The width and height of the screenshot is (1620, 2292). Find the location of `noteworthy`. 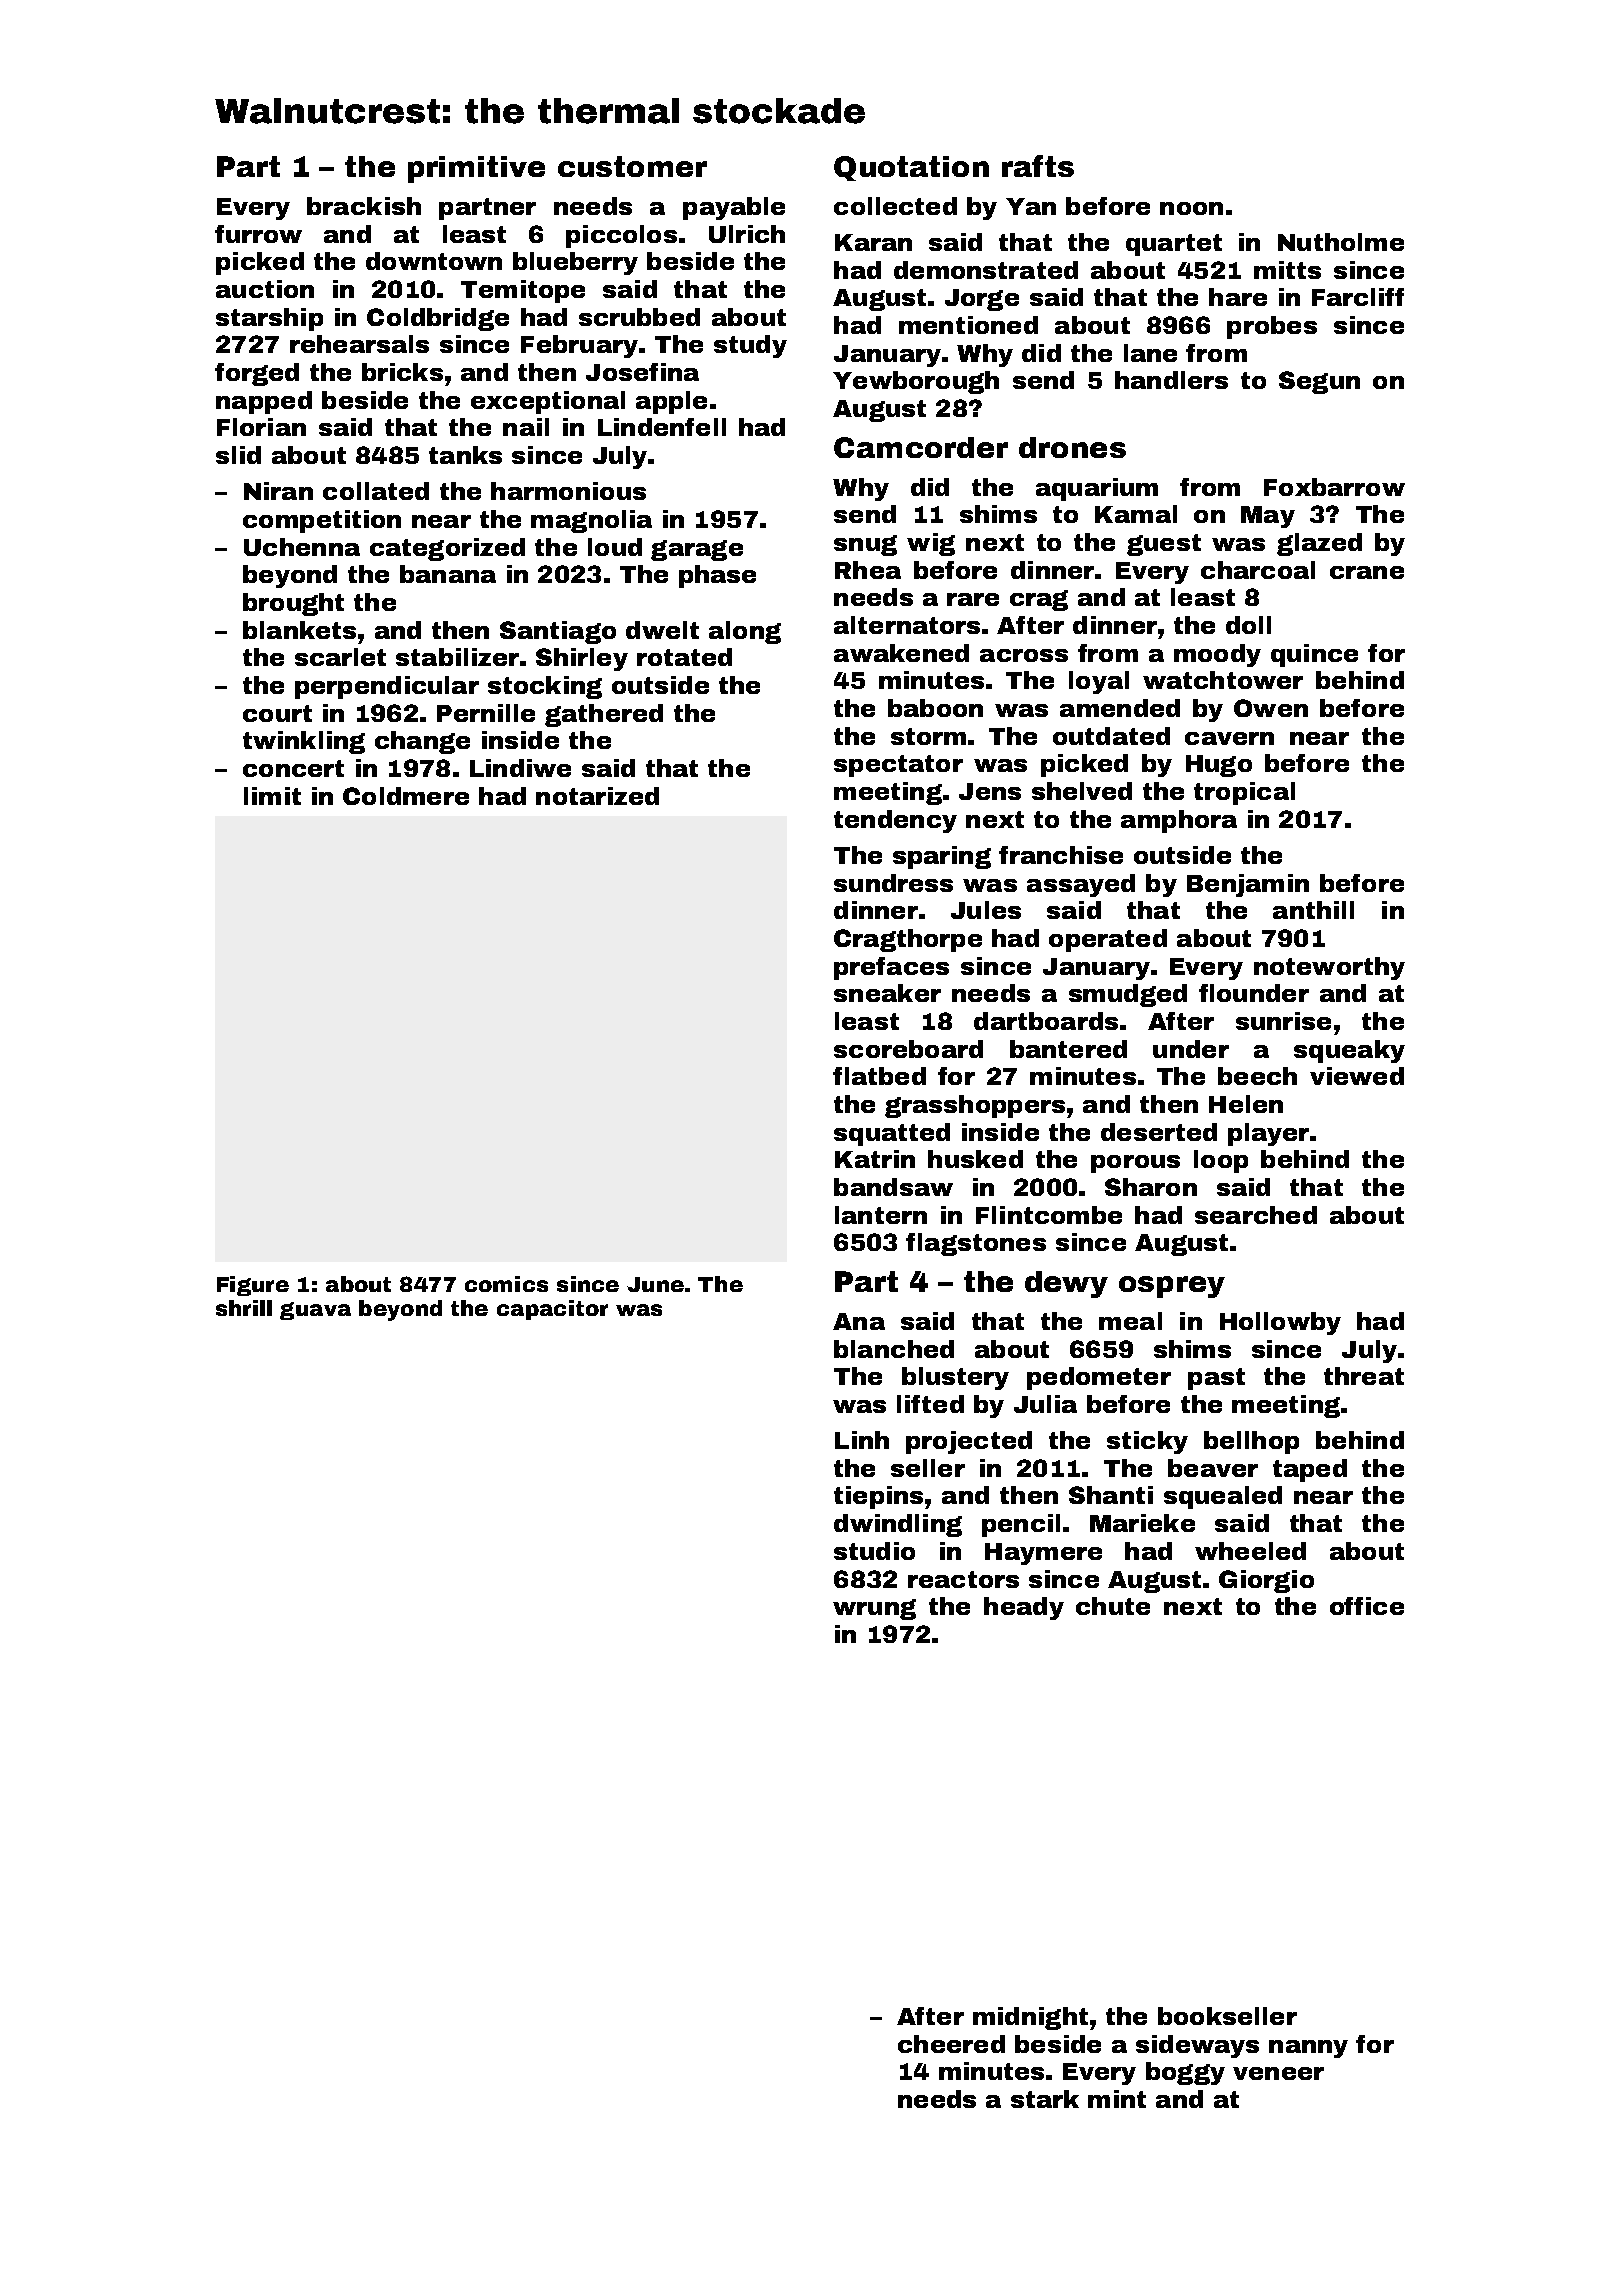

noteworthy is located at coordinates (1329, 968).
